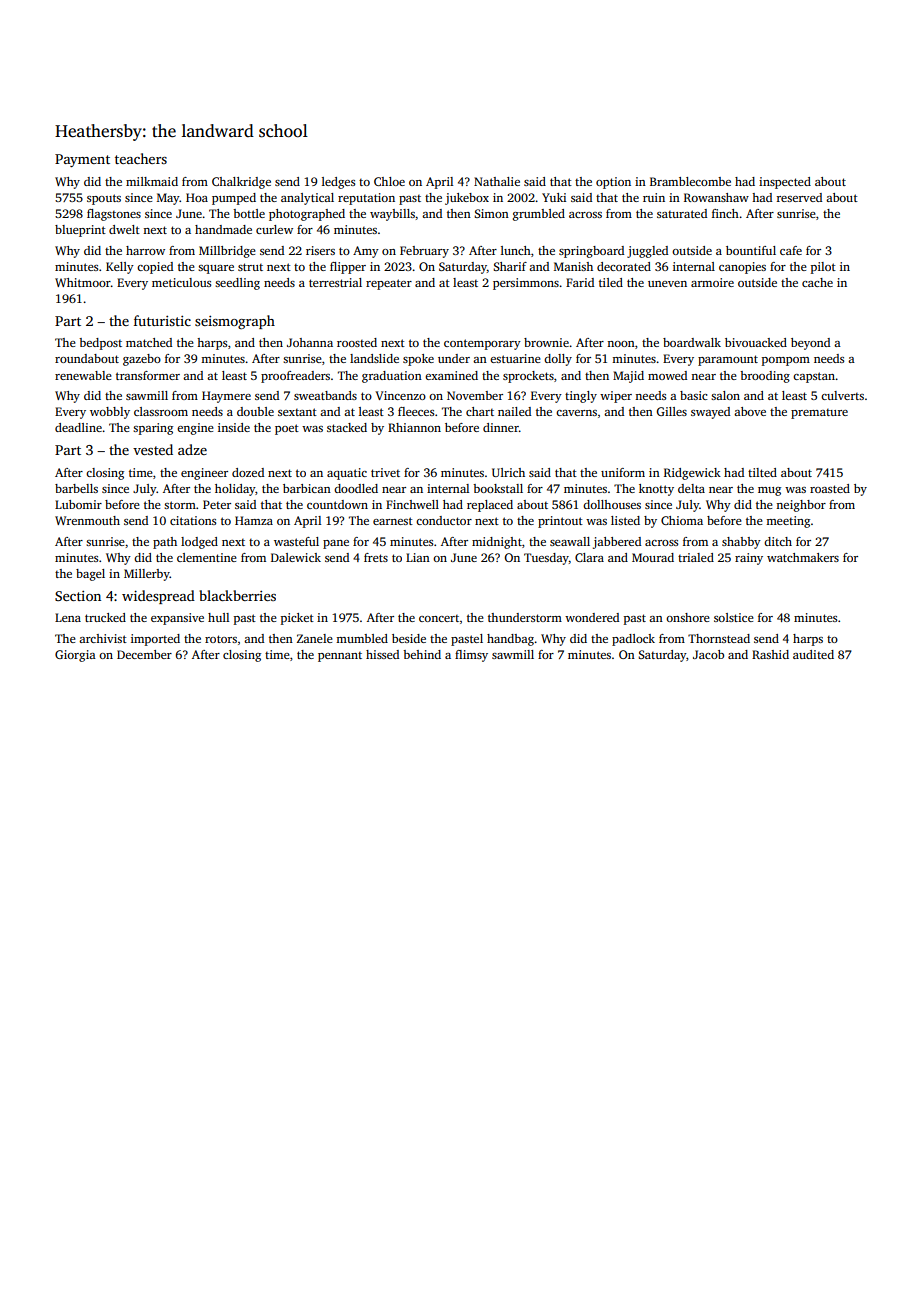 The height and width of the image is (1308, 924). Describe the element at coordinates (526, 284) in the image. I see `persimmons` at that location.
